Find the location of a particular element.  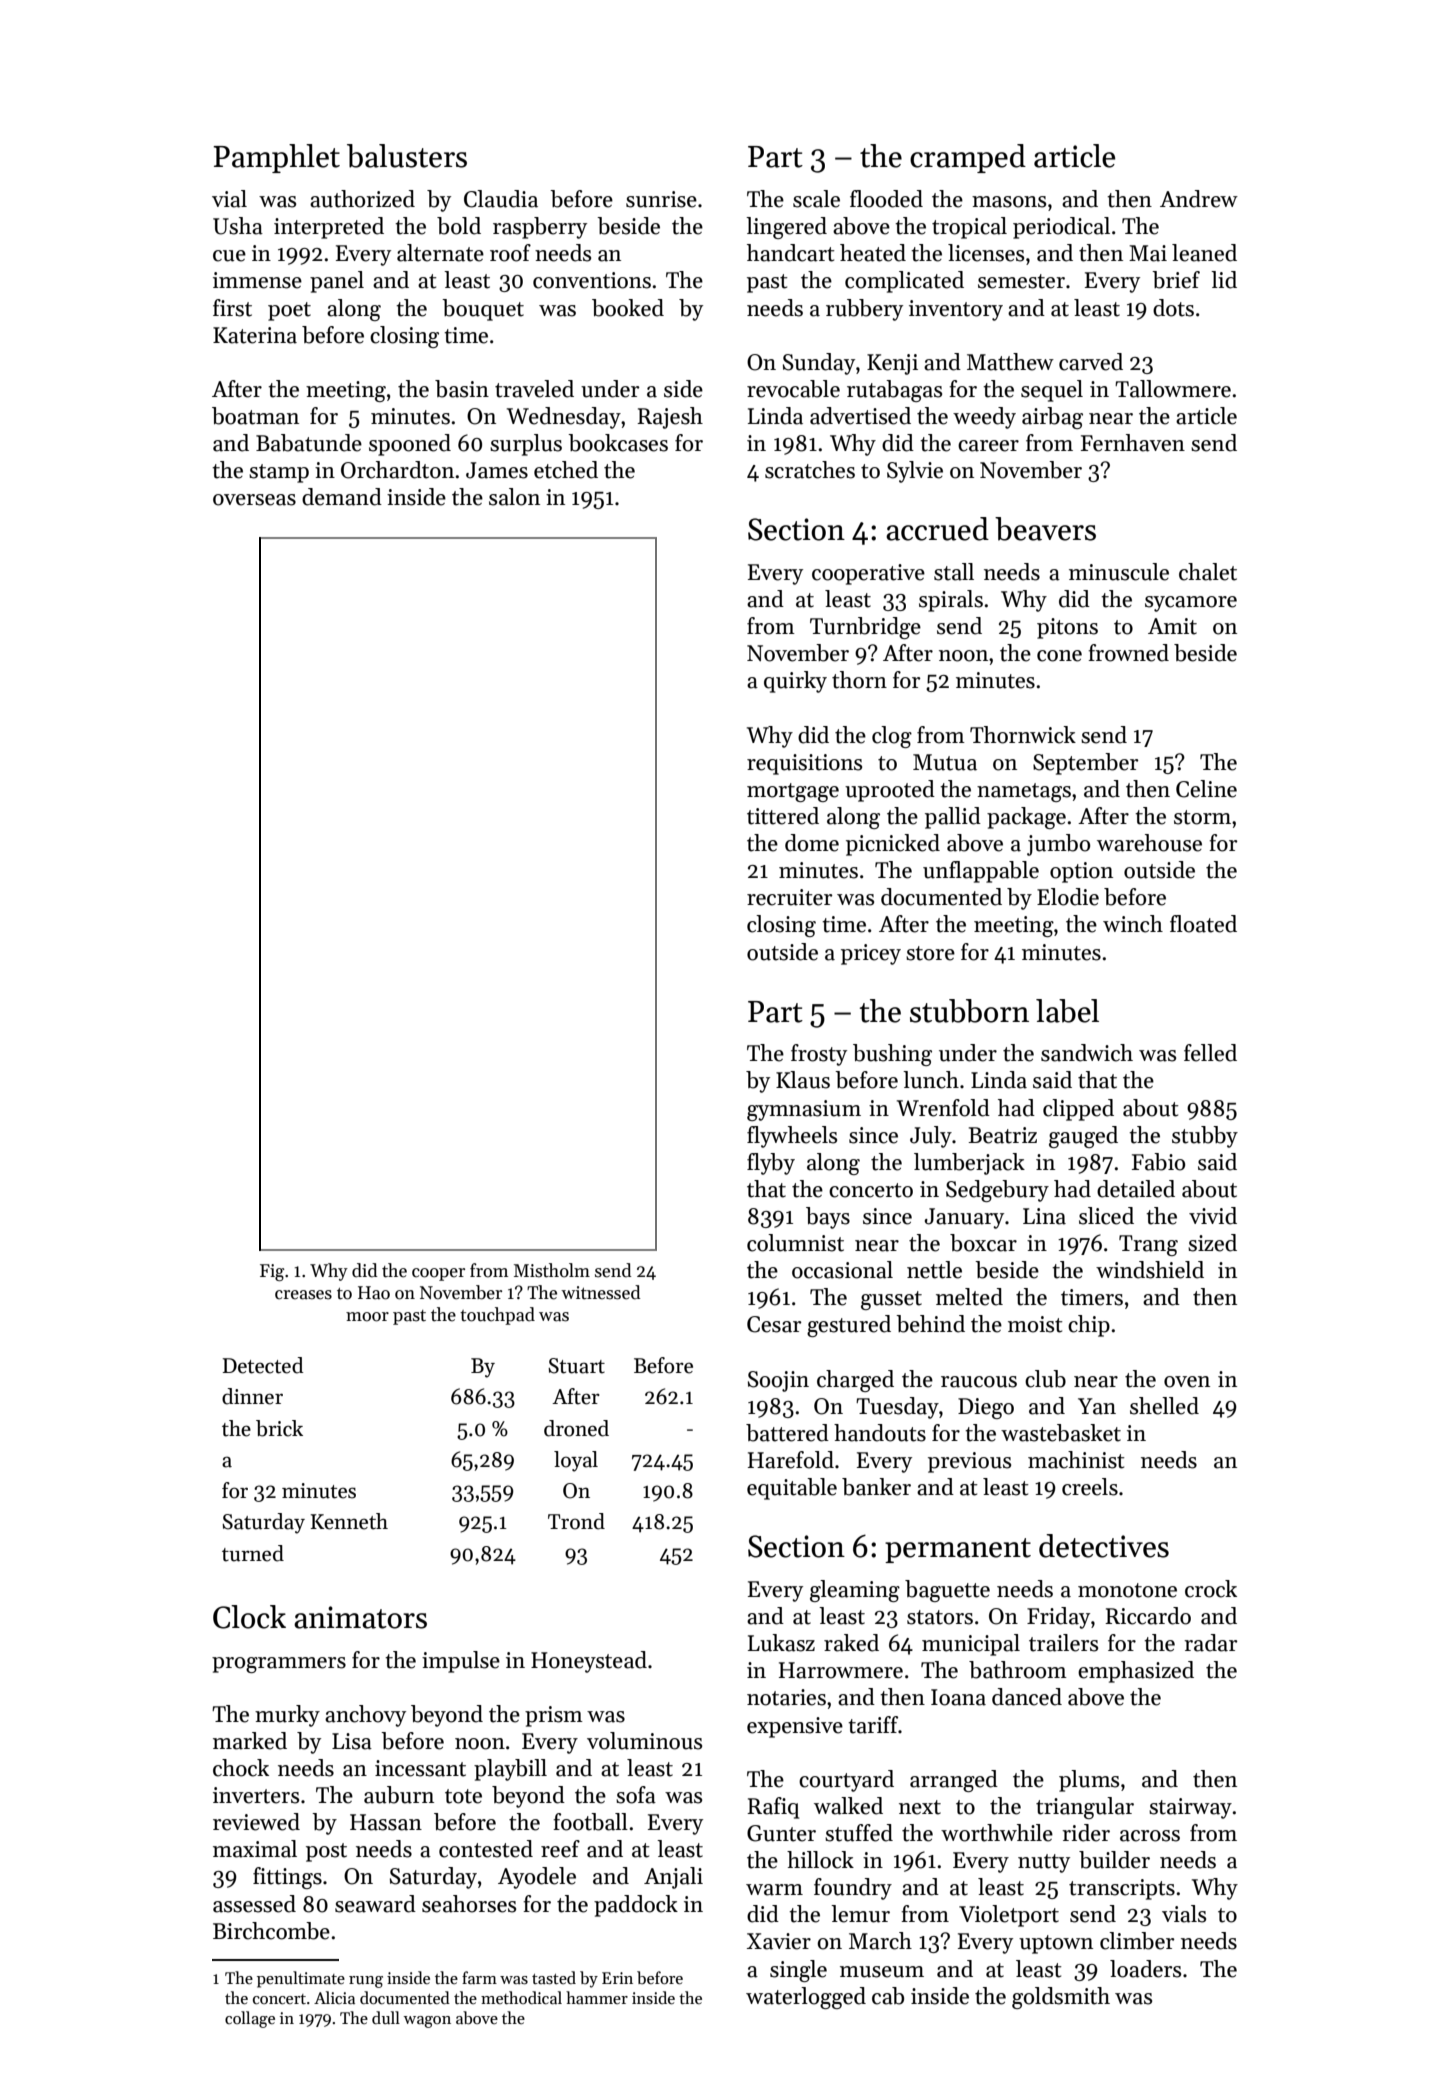

sunrise is located at coordinates (661, 199).
